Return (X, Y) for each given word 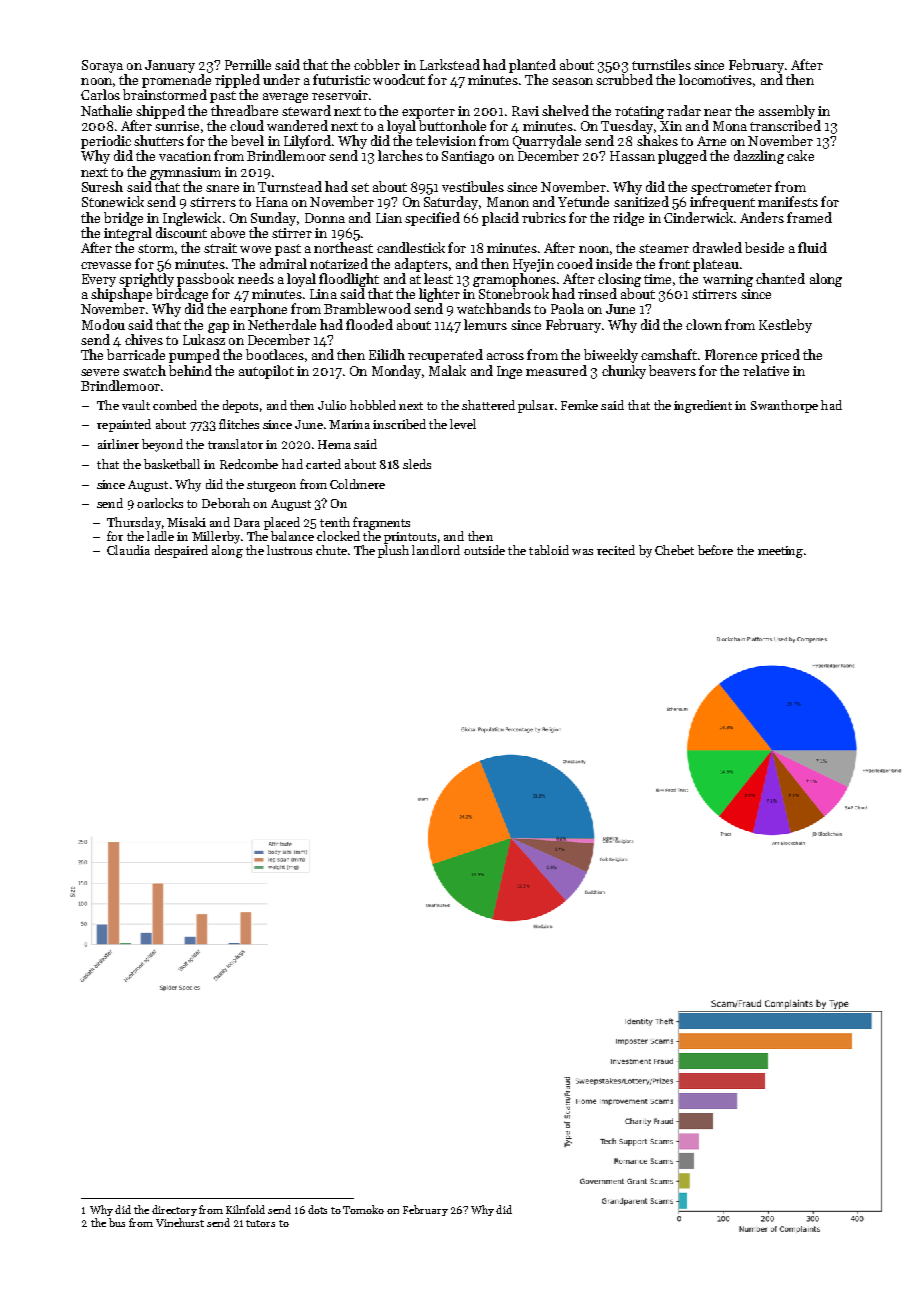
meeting (780, 552)
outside (484, 550)
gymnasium (185, 173)
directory (174, 1210)
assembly (787, 112)
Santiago (468, 157)
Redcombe (249, 464)
